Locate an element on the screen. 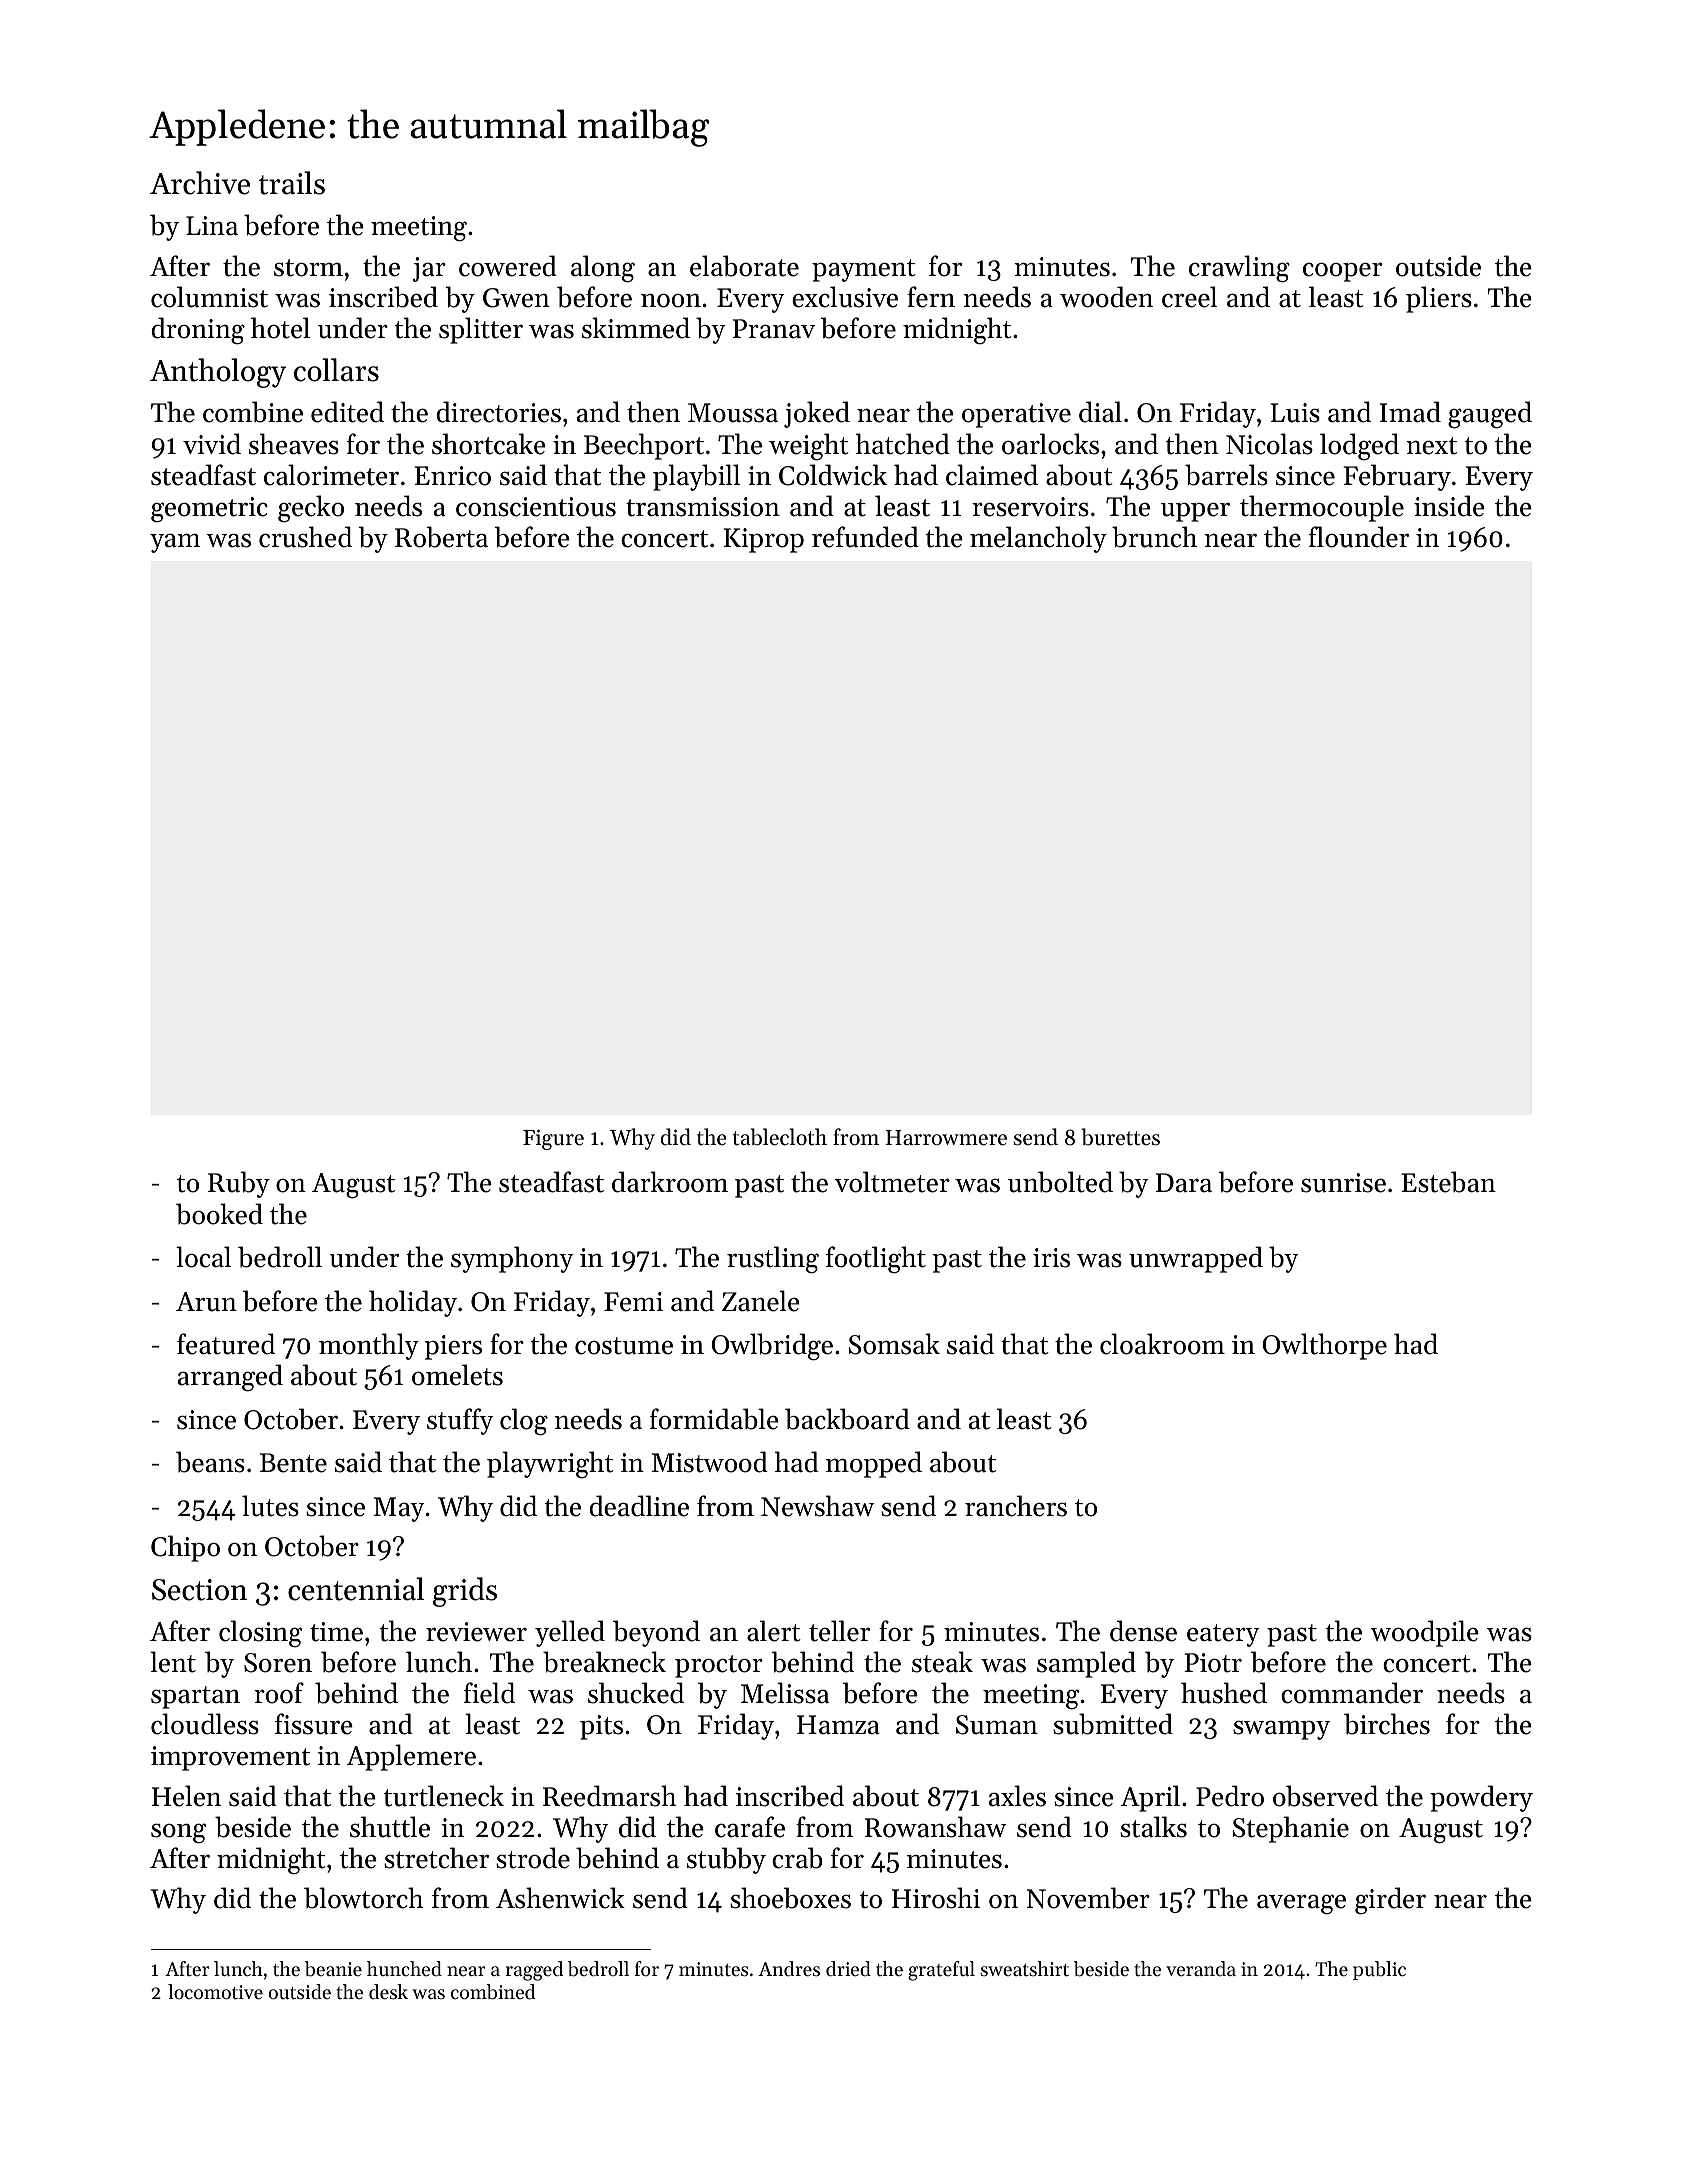  crawling is located at coordinates (1239, 269).
